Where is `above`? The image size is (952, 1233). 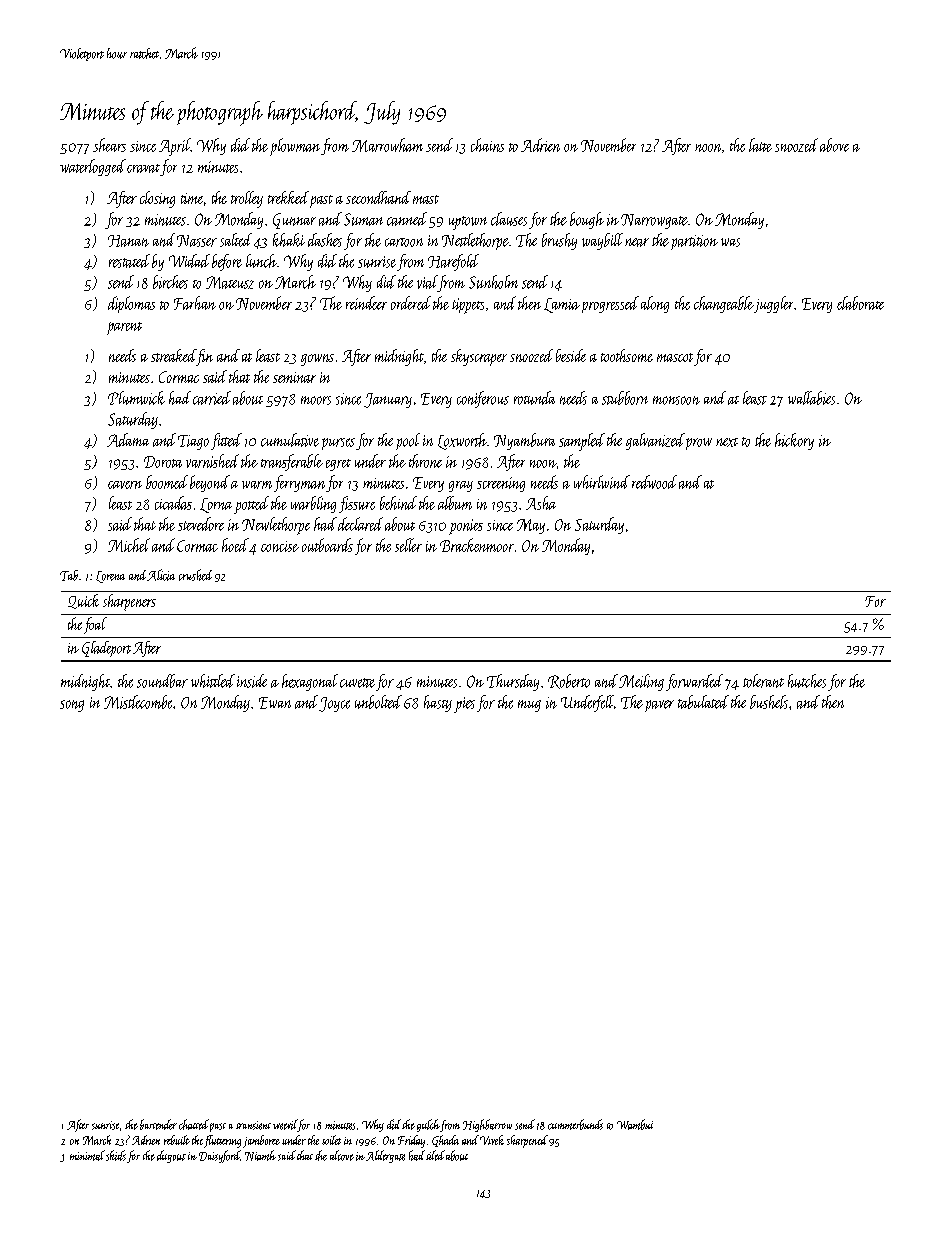
above is located at coordinates (834, 145).
